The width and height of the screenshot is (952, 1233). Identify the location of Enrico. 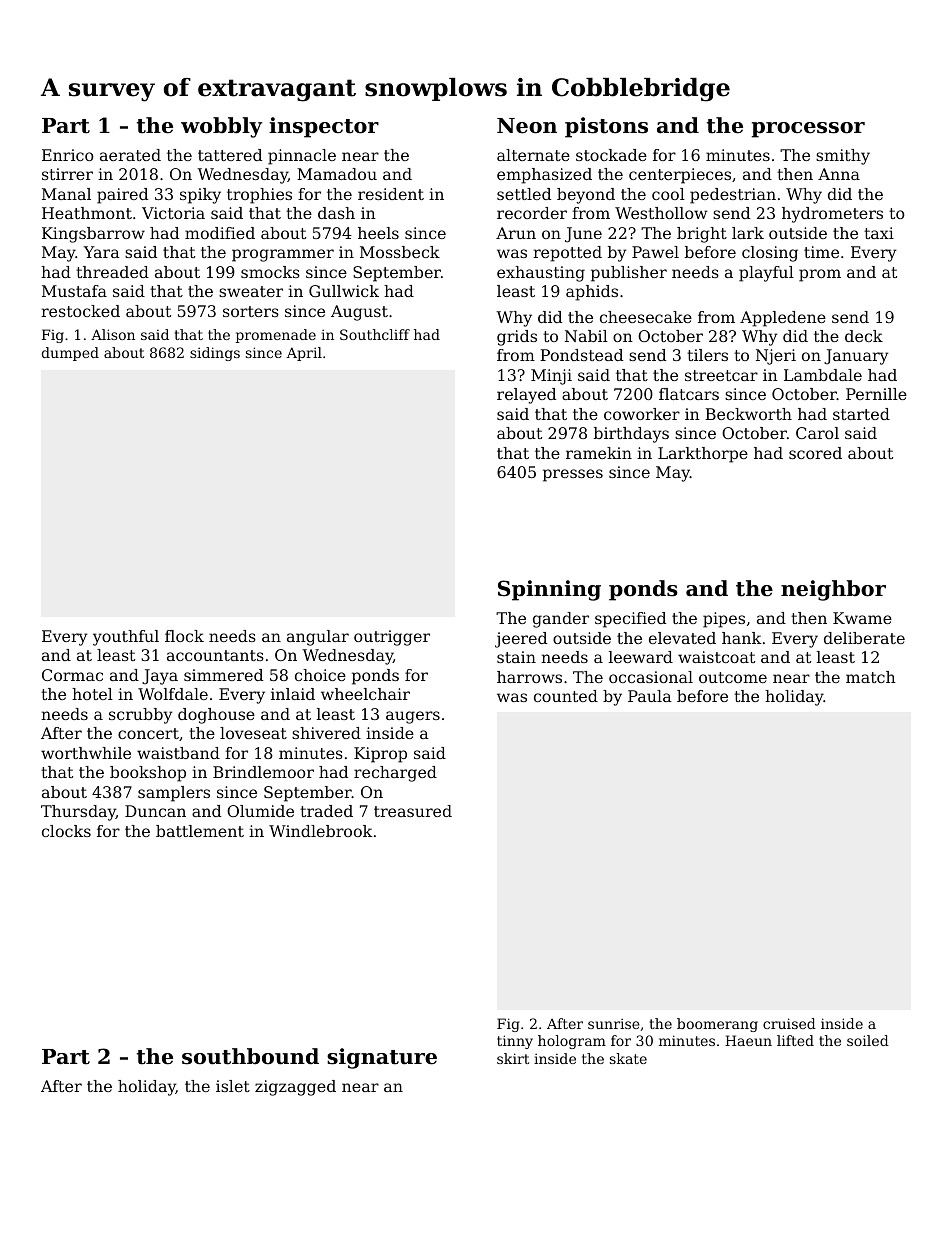
(68, 155).
